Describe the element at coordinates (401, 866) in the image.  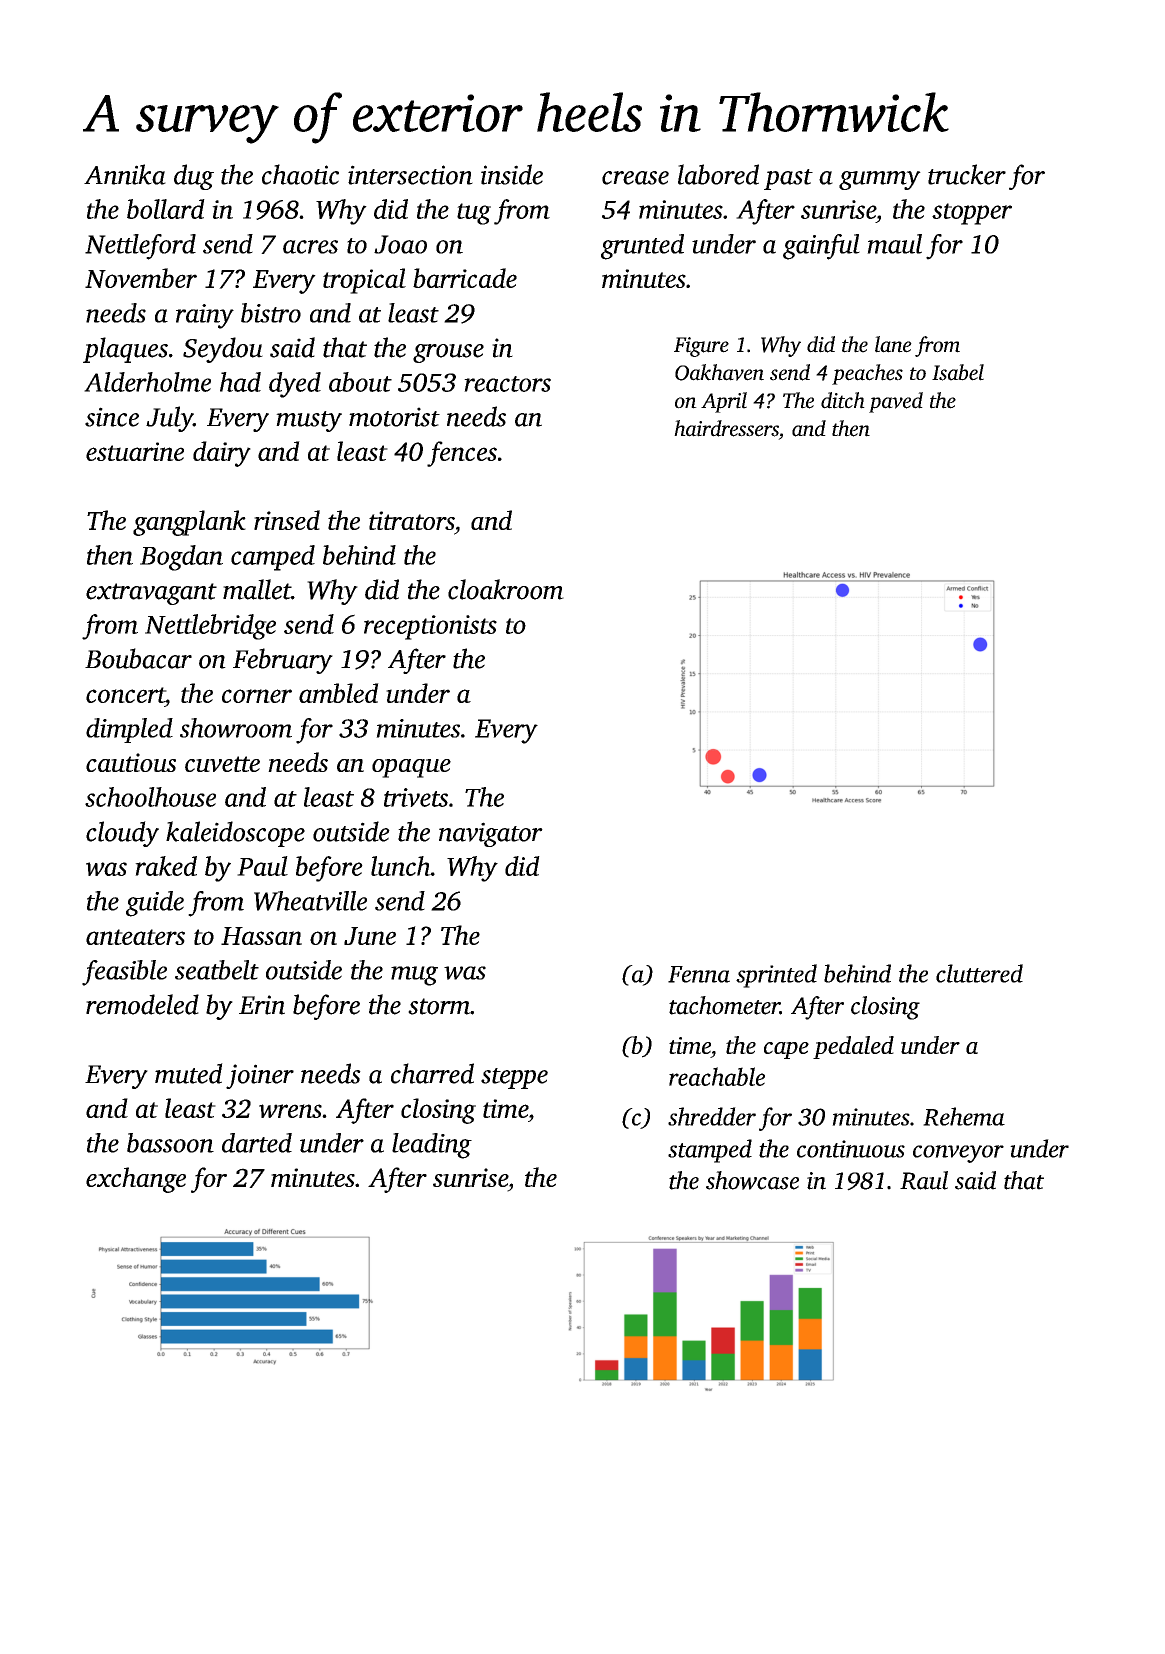
I see `lunch` at that location.
